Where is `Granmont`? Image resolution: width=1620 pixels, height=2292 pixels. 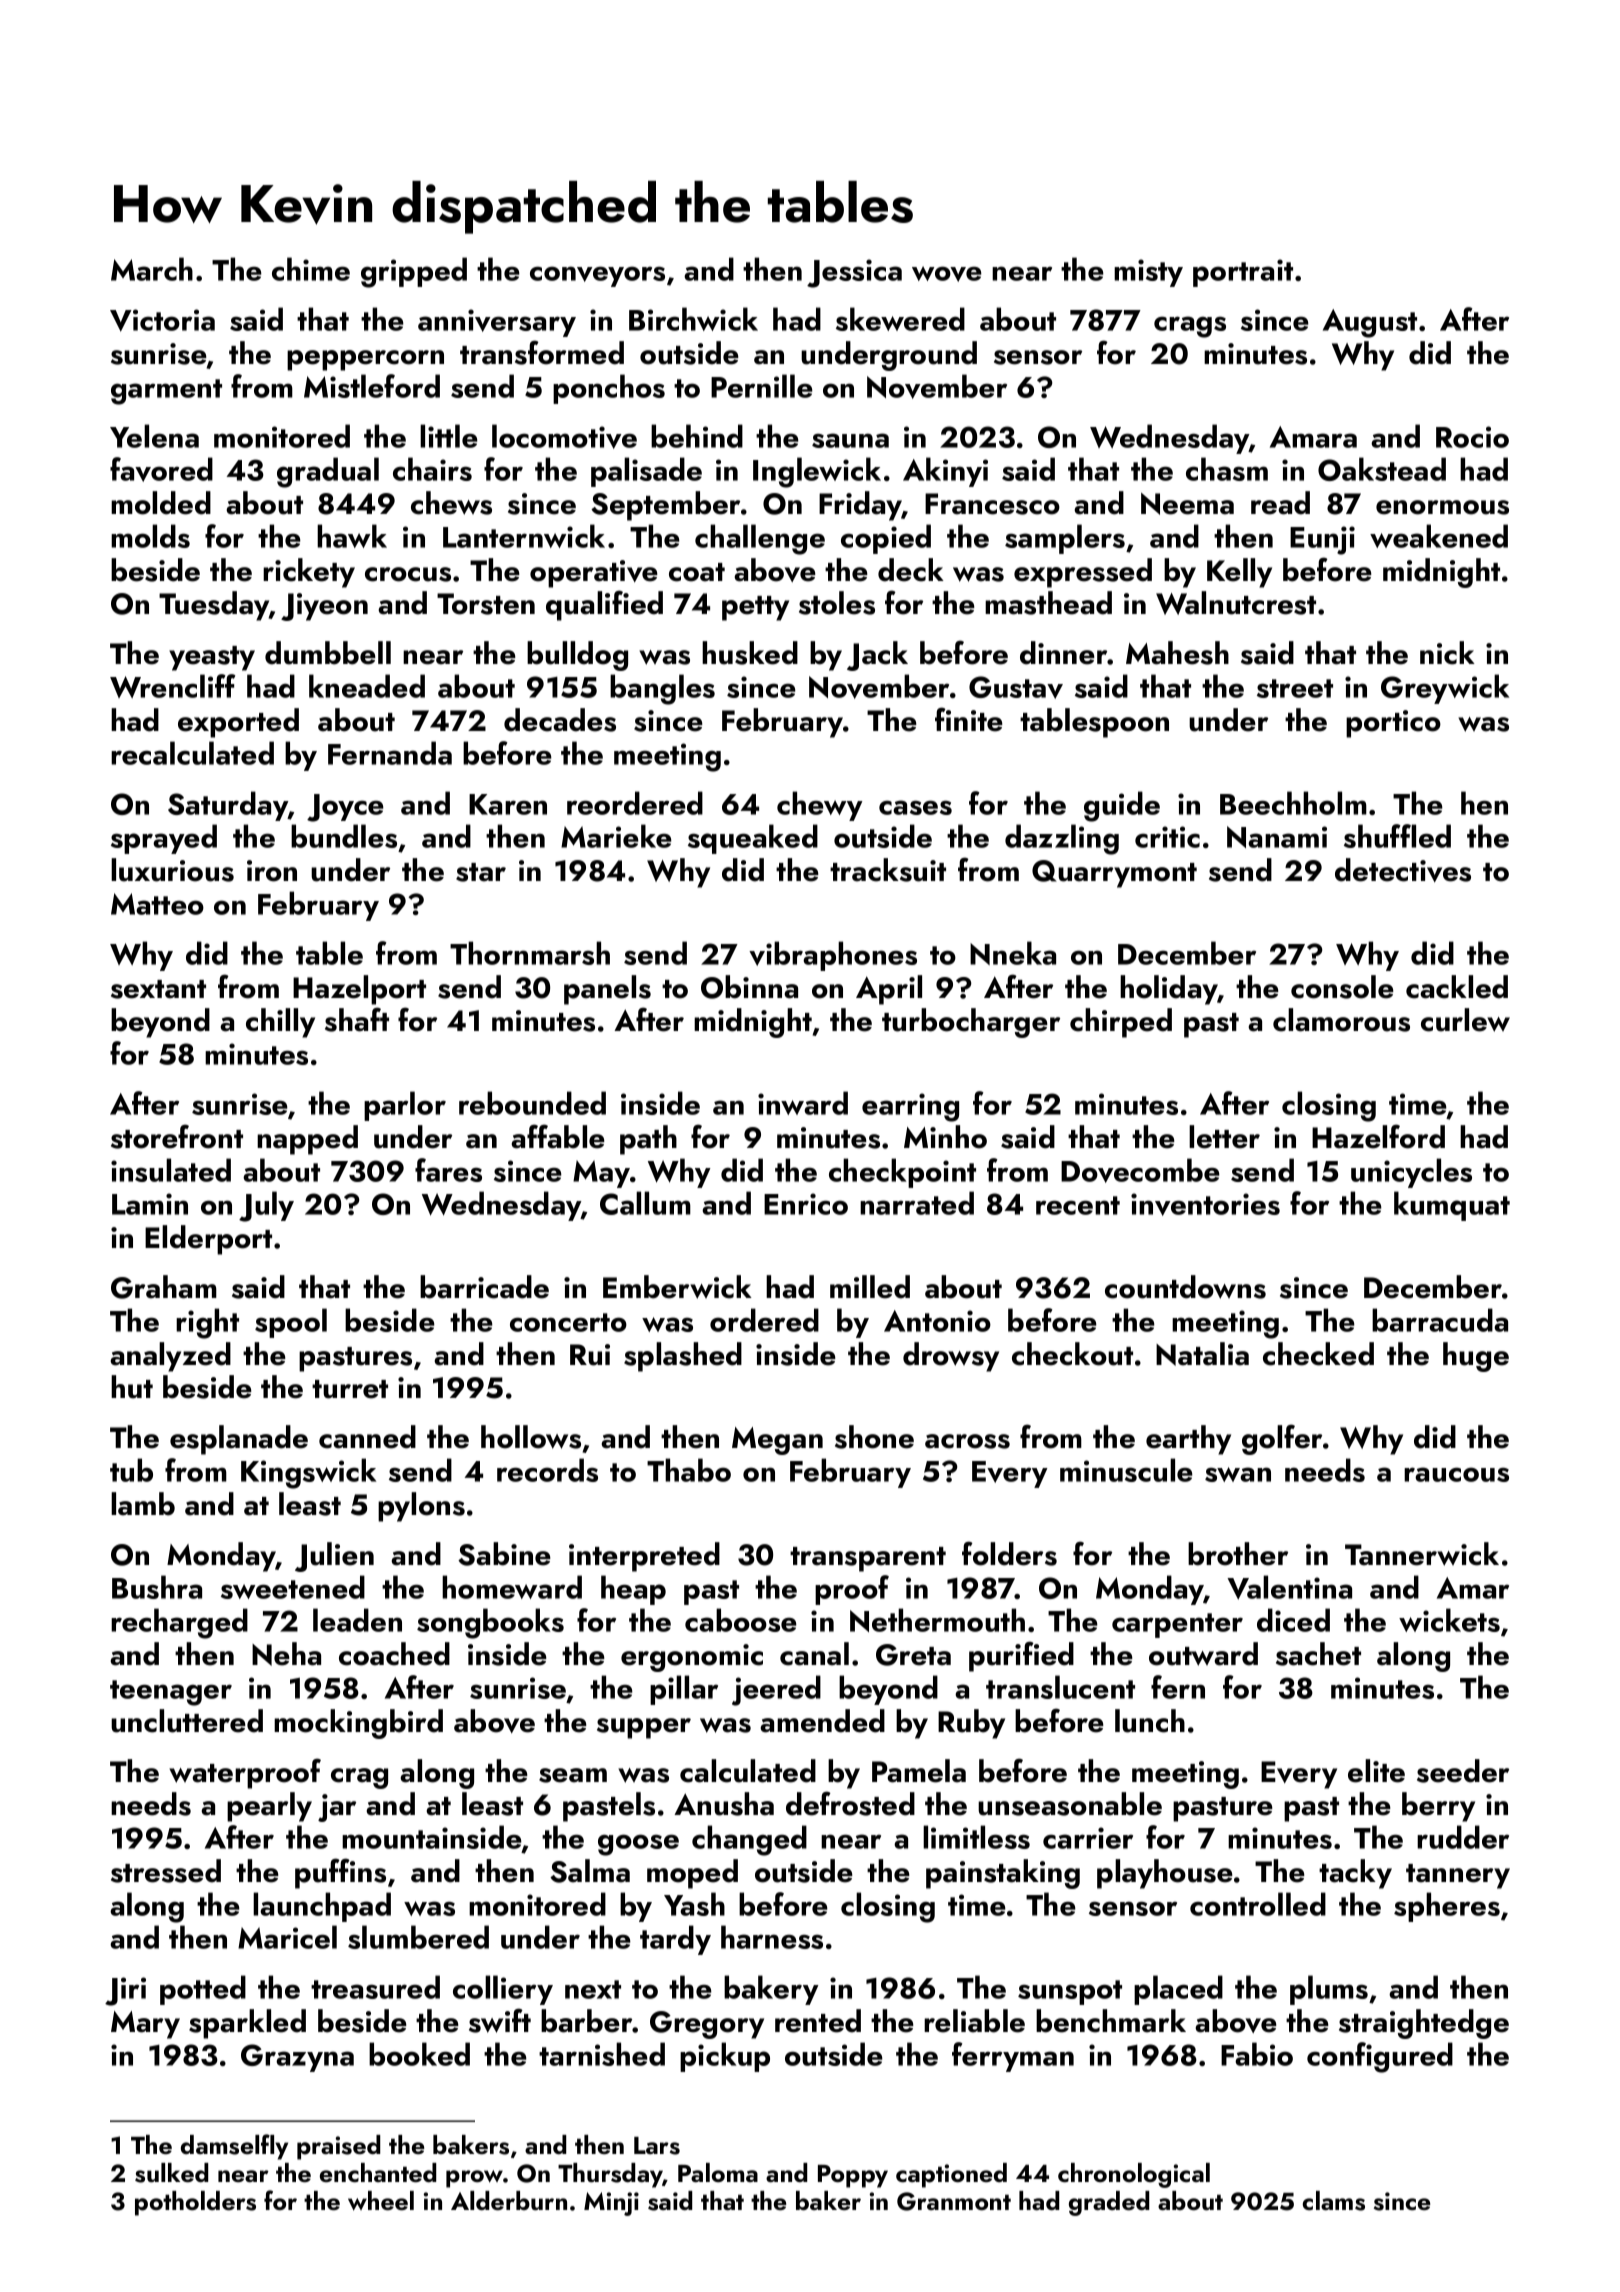
Granmont is located at coordinates (954, 2201).
